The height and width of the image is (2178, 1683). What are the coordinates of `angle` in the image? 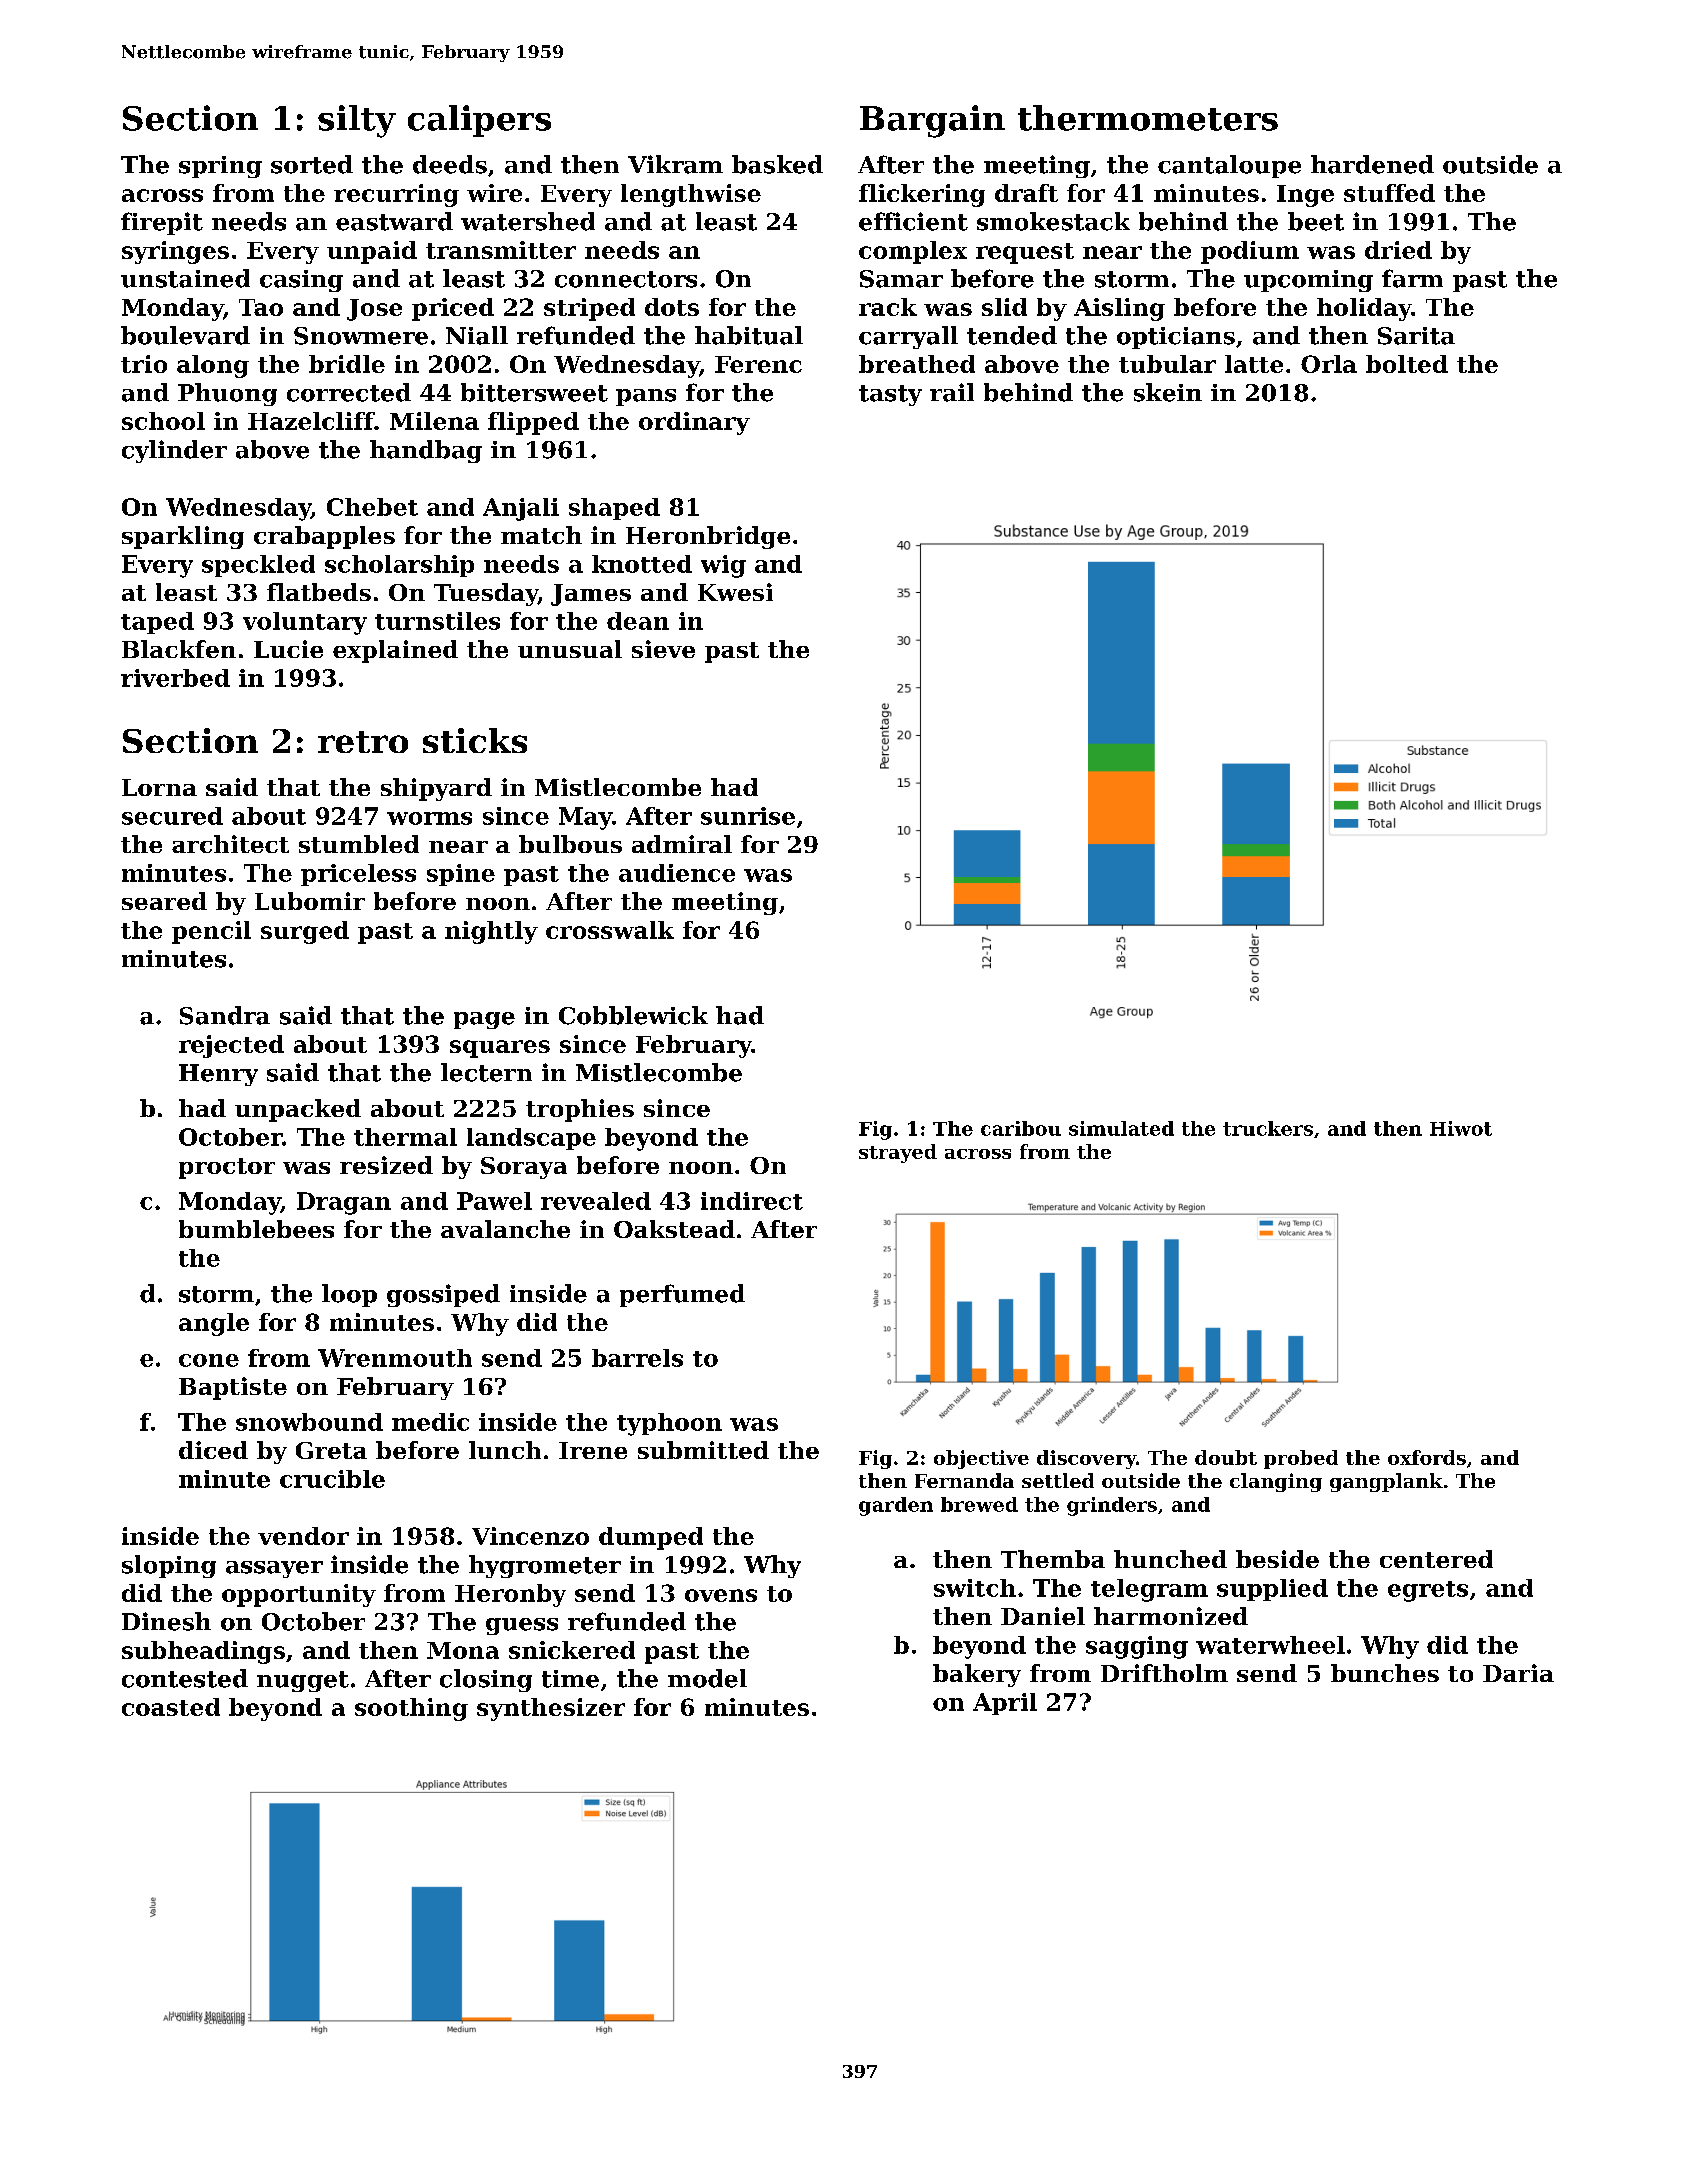 It's located at (214, 1324).
